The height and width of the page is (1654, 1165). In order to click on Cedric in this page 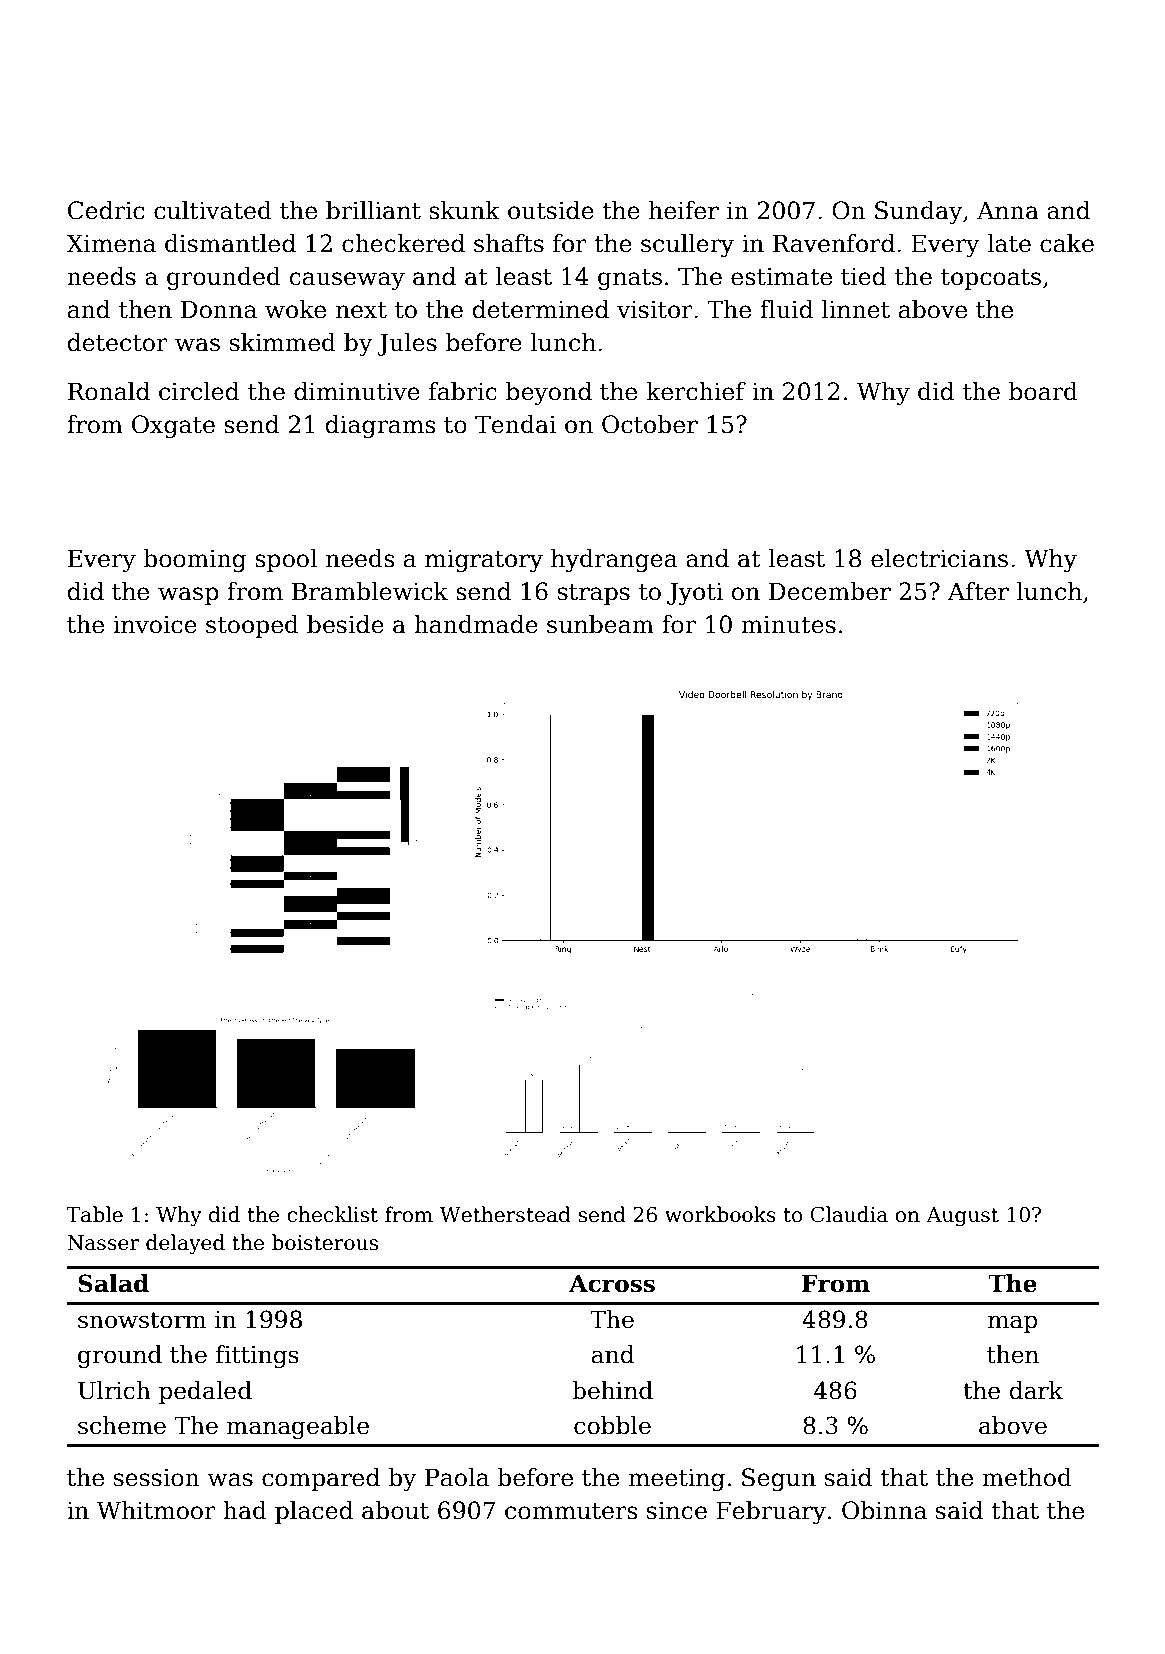, I will do `click(106, 210)`.
